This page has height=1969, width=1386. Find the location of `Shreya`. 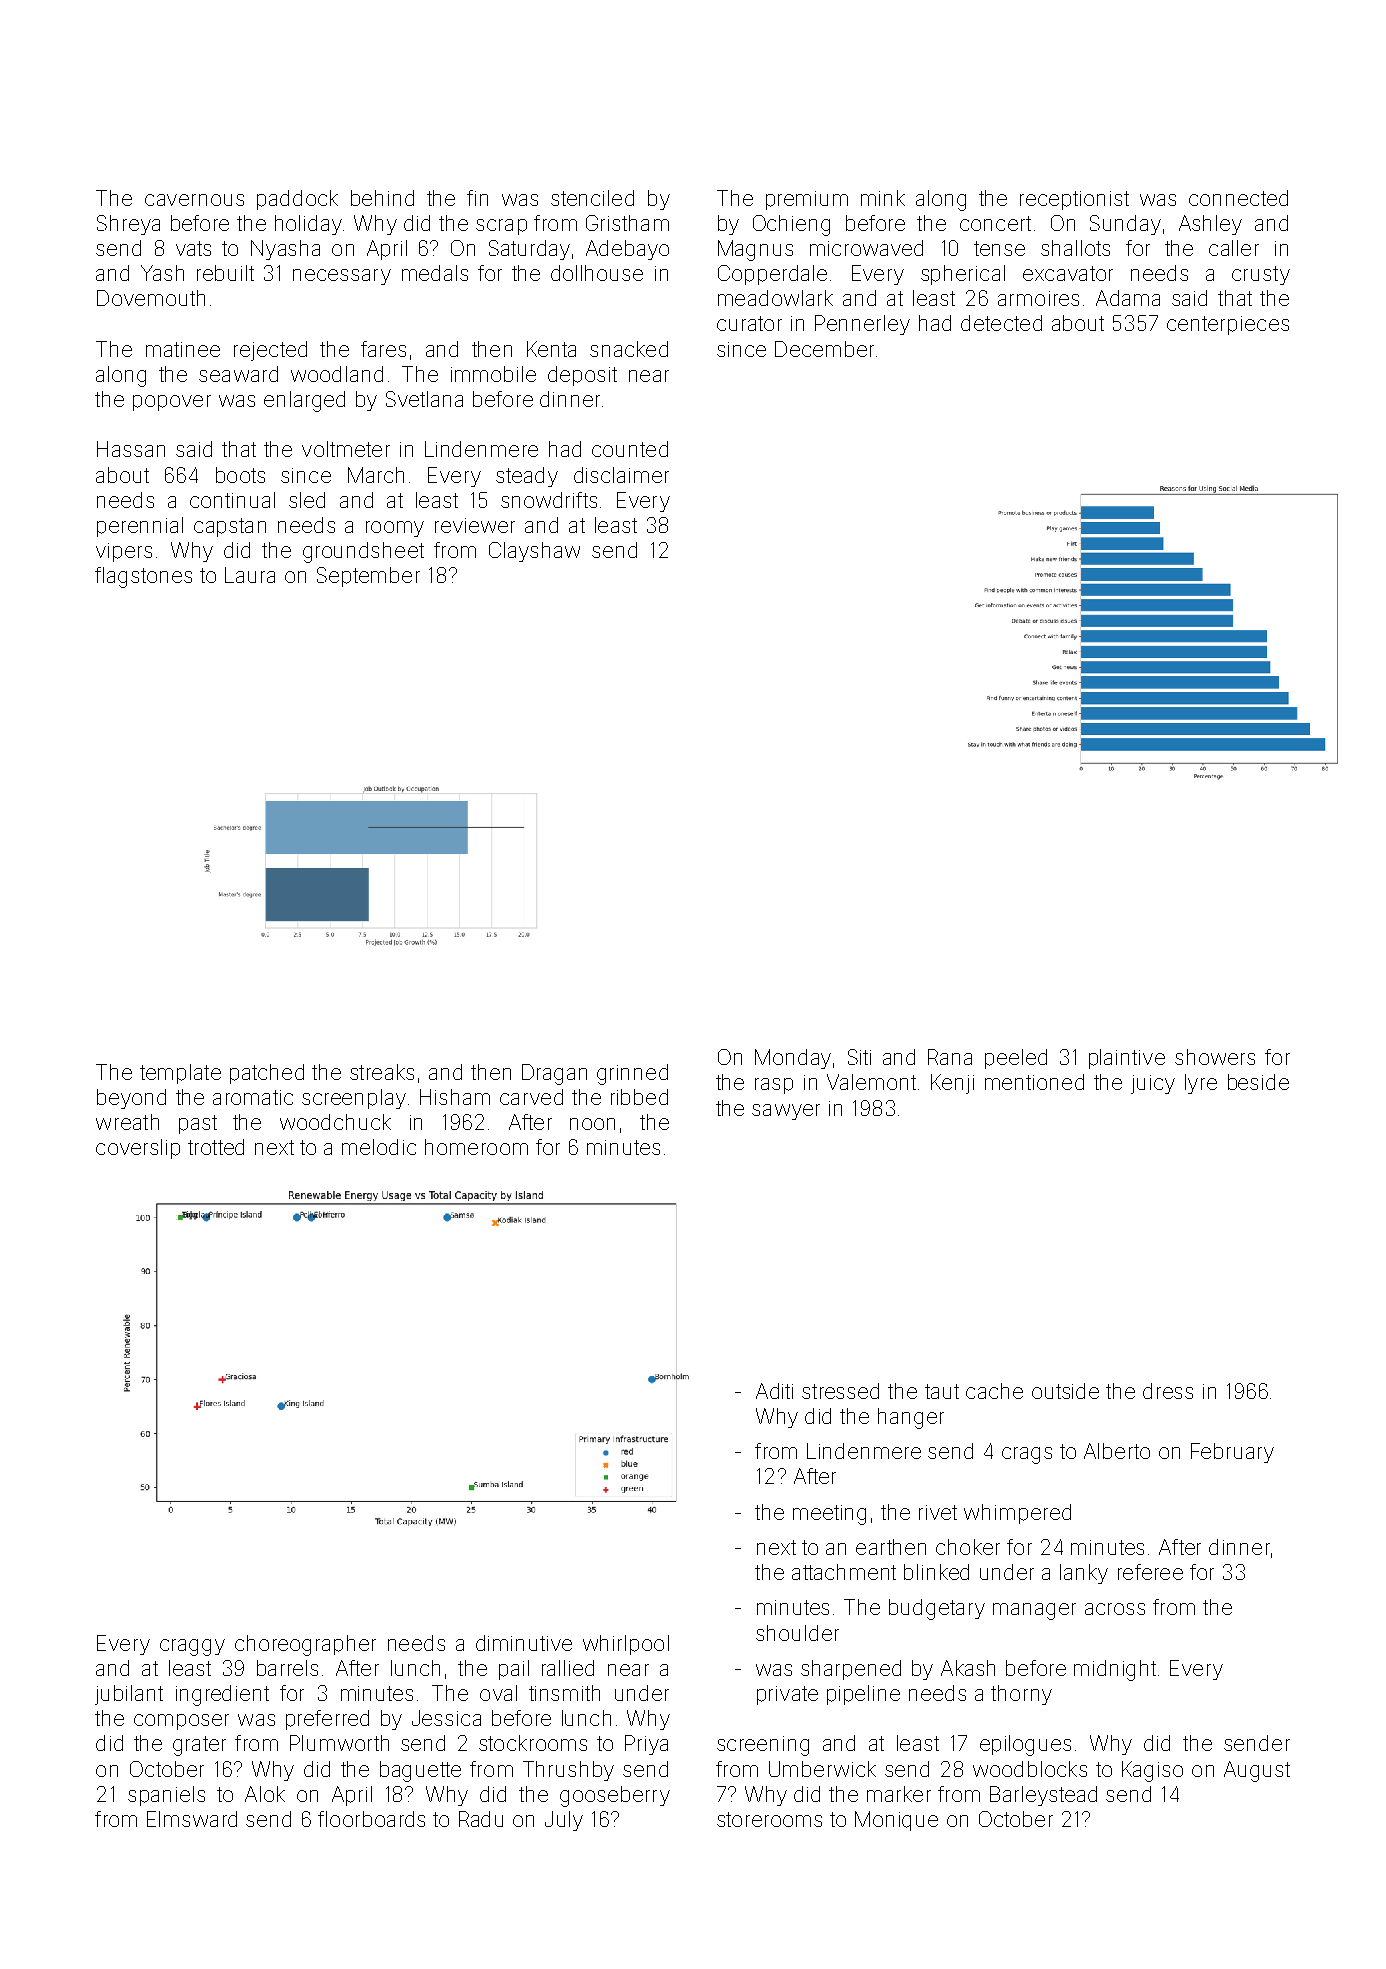

Shreya is located at coordinates (128, 225).
